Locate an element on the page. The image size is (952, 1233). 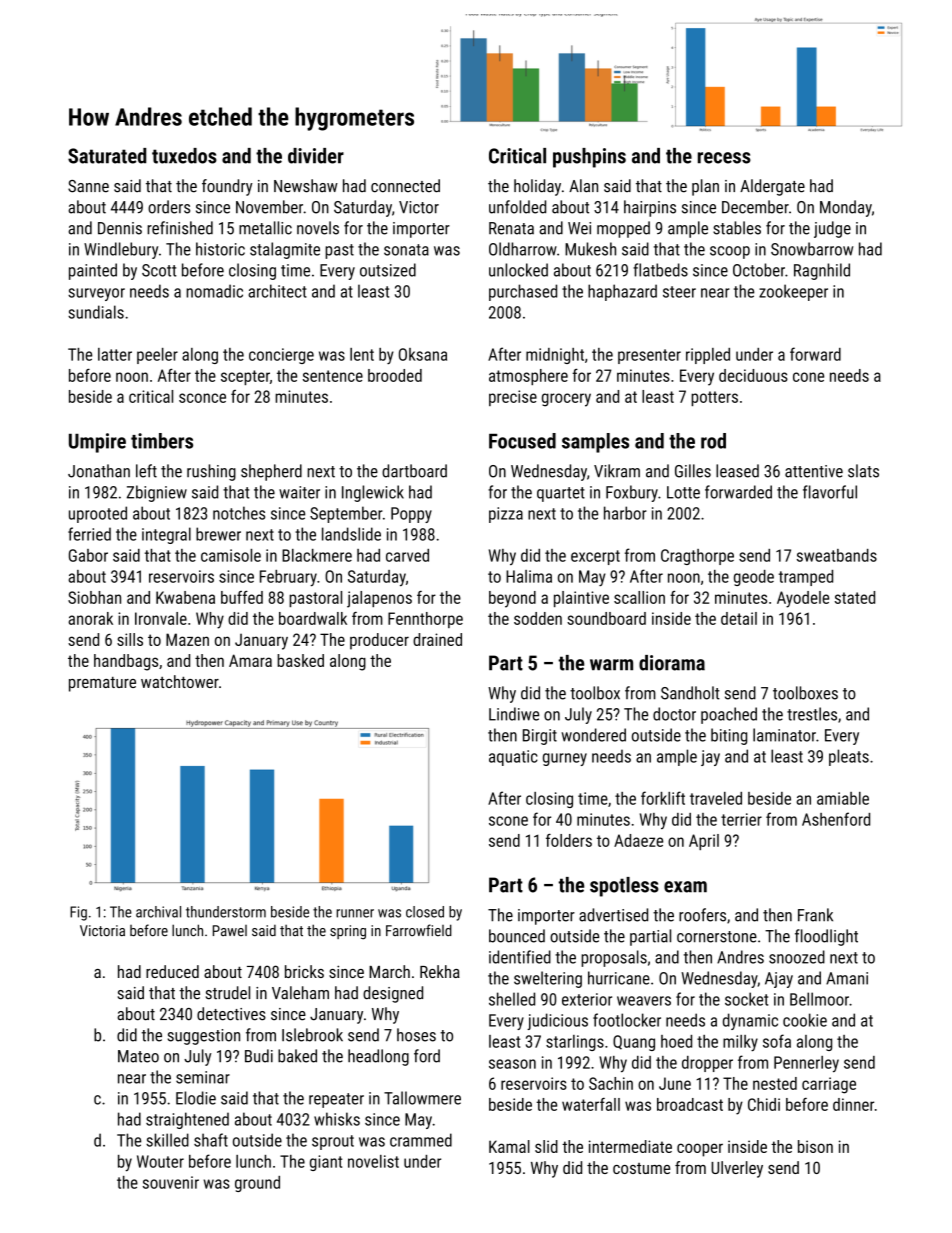
Sandholt is located at coordinates (690, 693).
